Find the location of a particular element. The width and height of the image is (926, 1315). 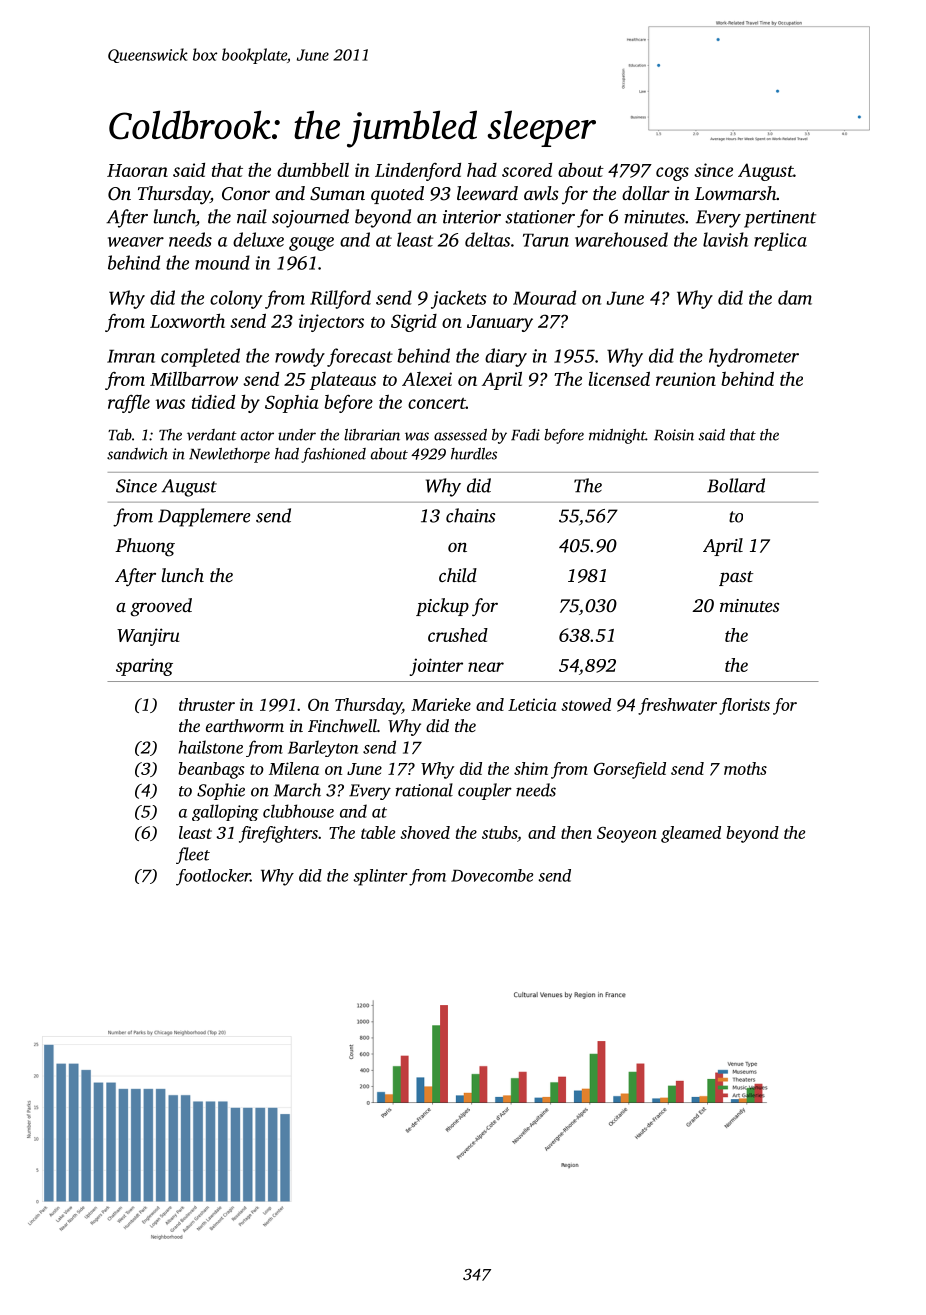

Rillford is located at coordinates (340, 299).
